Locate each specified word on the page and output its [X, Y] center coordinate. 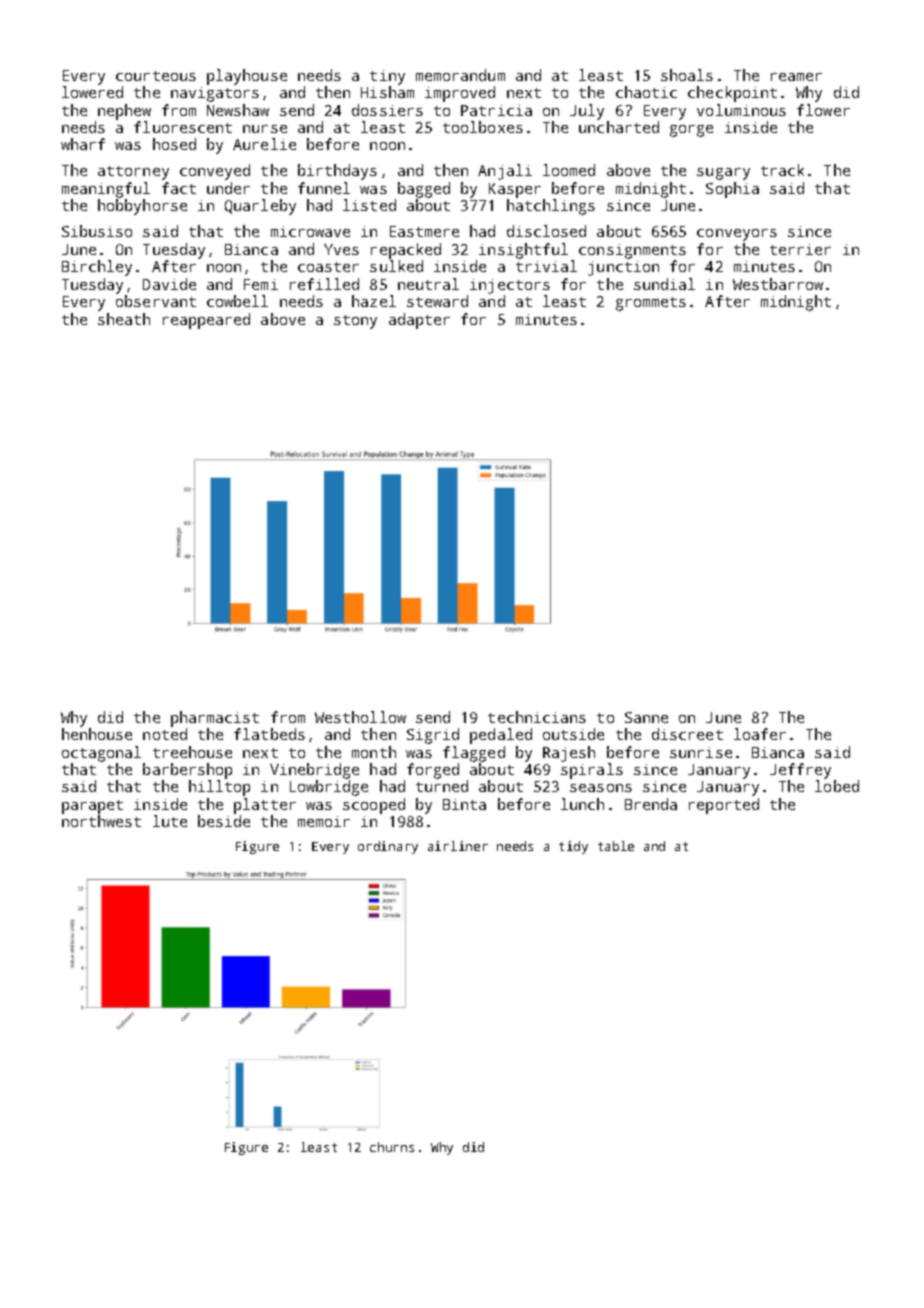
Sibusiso [97, 231]
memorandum [460, 75]
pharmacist [215, 719]
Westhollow [360, 717]
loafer [760, 734]
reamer [796, 77]
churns [392, 1147]
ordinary [388, 847]
